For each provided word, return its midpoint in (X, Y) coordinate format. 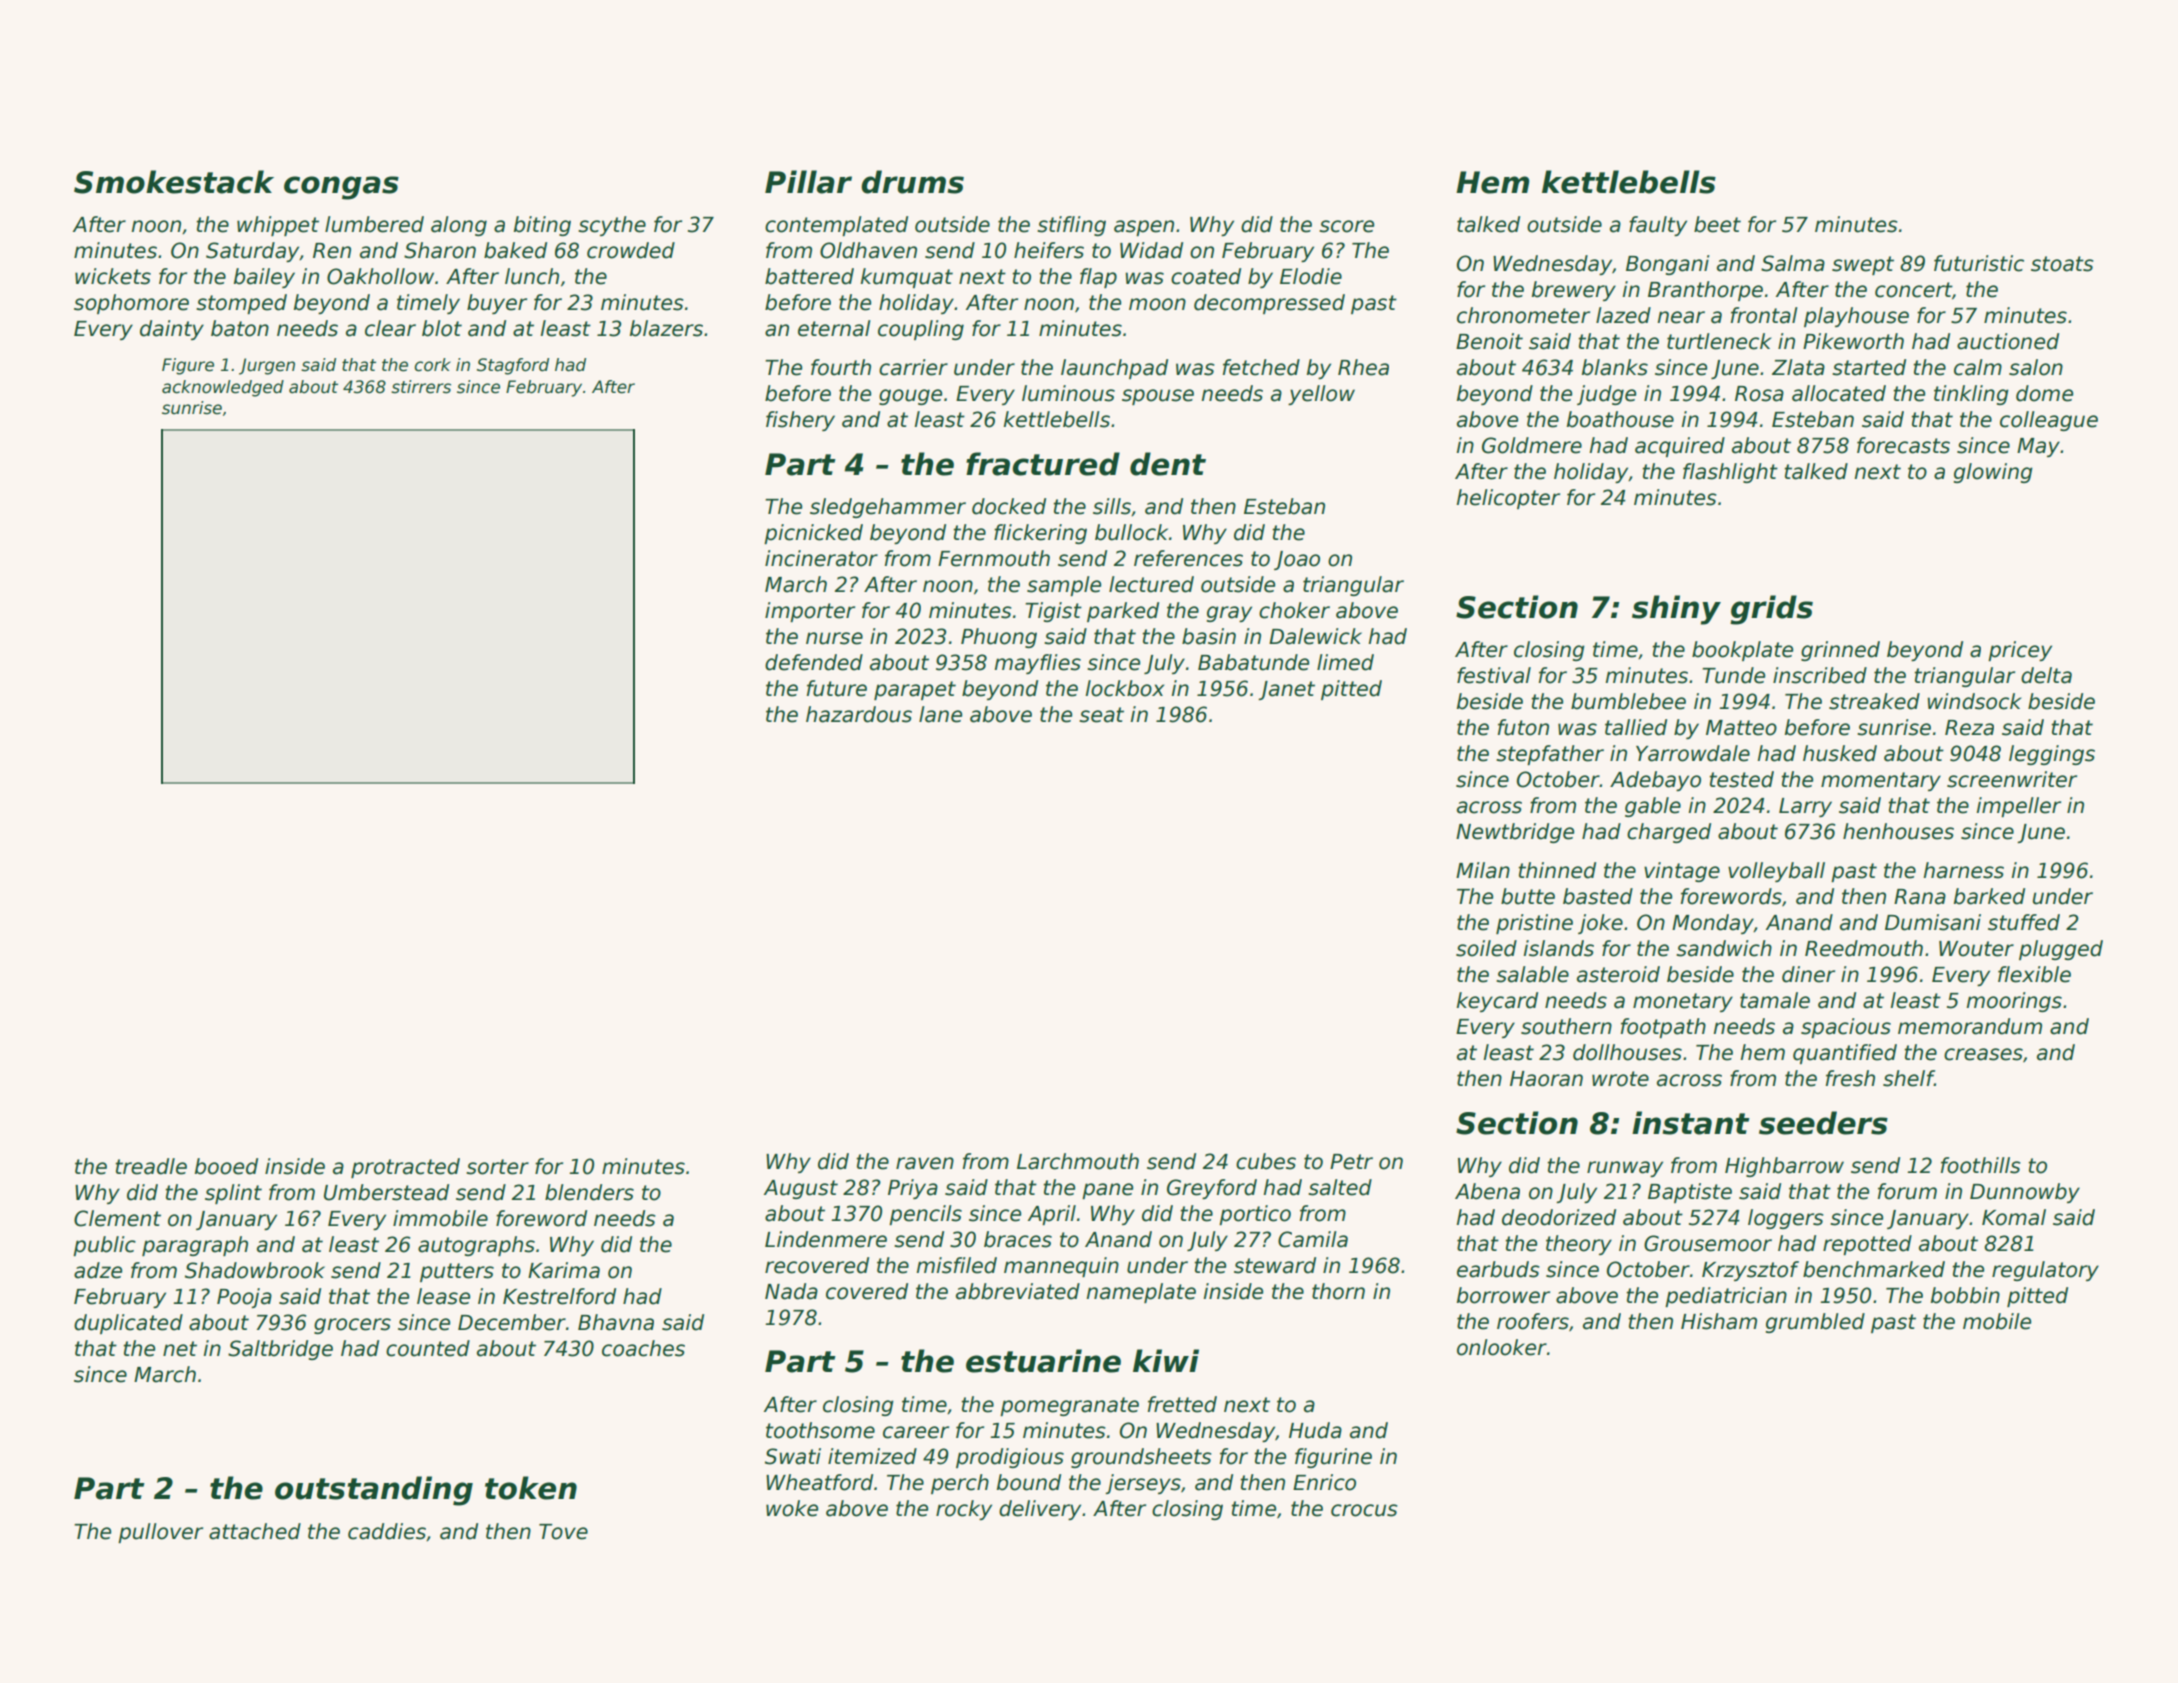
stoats (2062, 264)
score (1346, 226)
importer (810, 612)
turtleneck (1719, 341)
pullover (160, 1533)
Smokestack (174, 182)
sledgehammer (888, 508)
